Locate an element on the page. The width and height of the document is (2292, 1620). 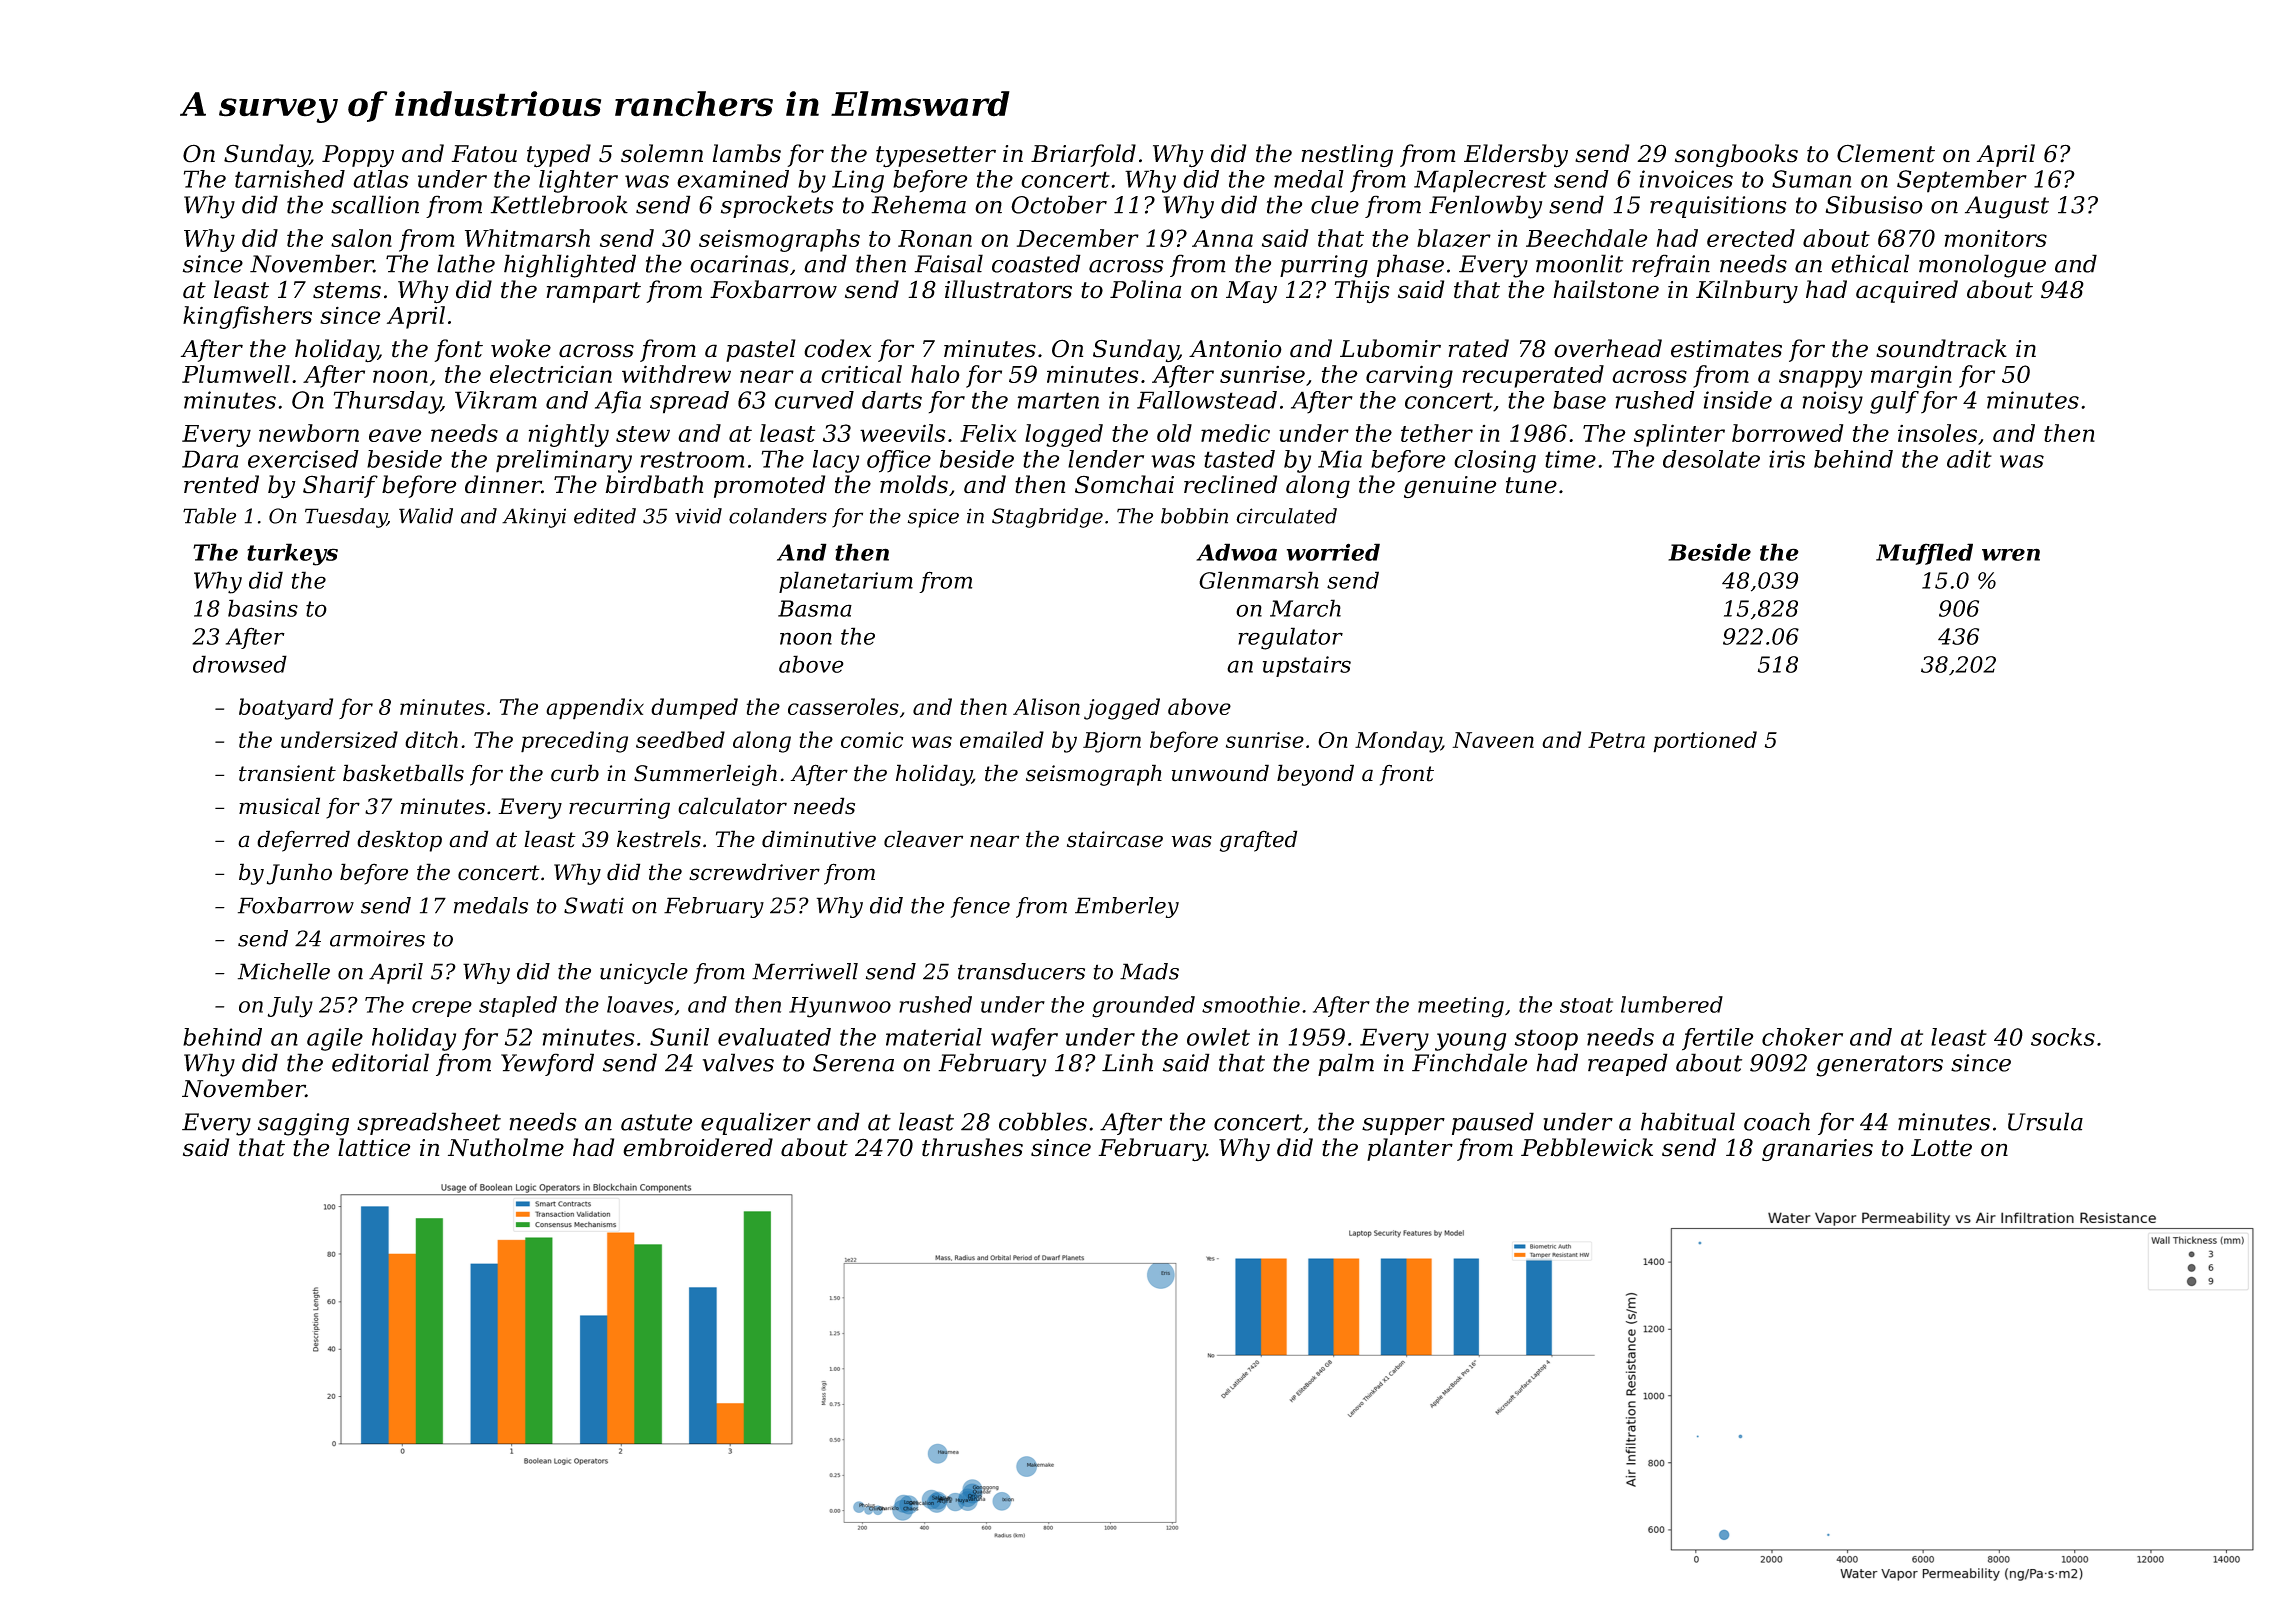
crepe is located at coordinates (442, 1009).
